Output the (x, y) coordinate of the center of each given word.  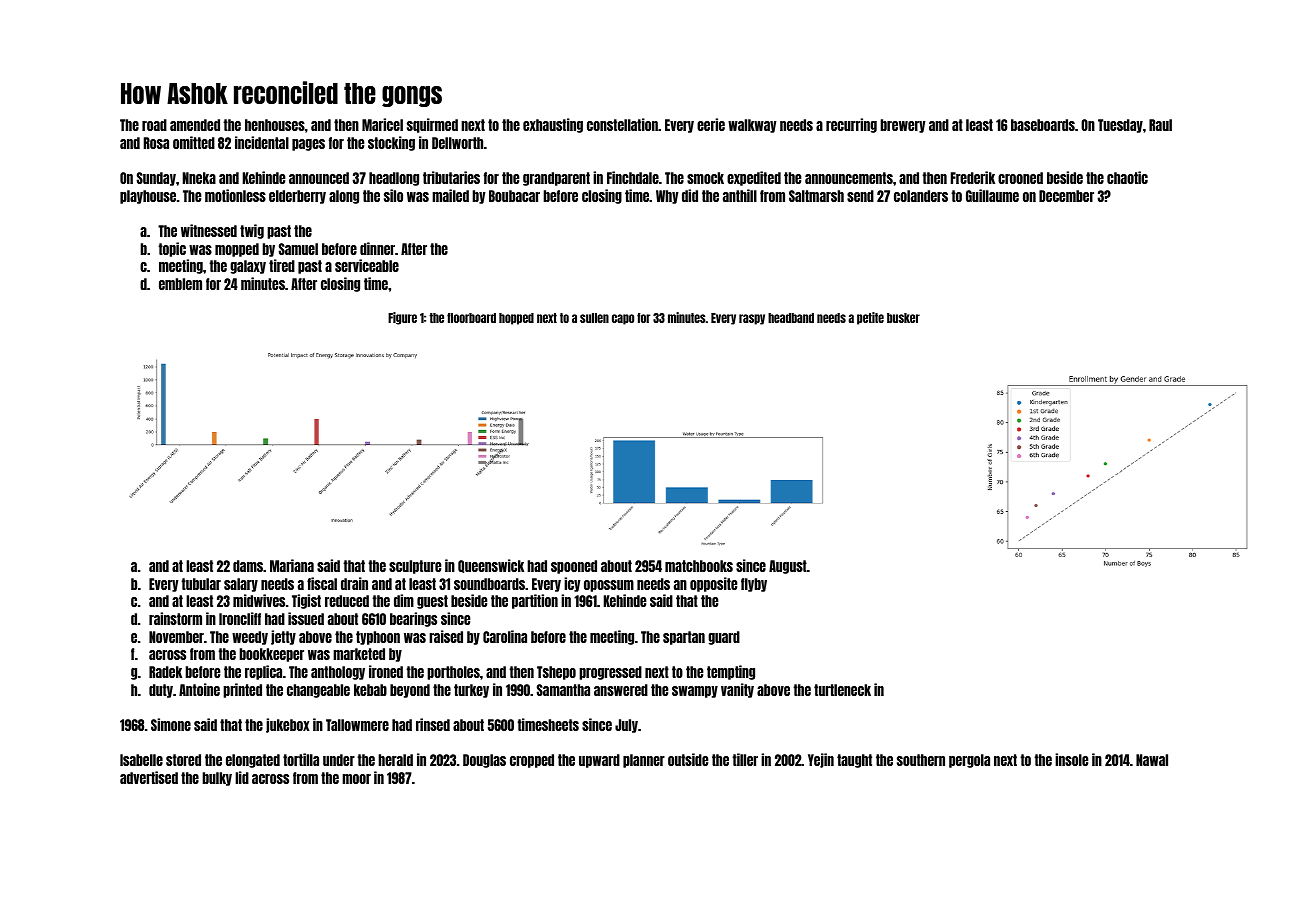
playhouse (148, 197)
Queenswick (491, 566)
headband (791, 318)
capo (623, 319)
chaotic (1127, 177)
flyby (754, 585)
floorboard (471, 318)
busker (903, 318)
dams (248, 566)
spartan (684, 638)
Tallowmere (357, 725)
